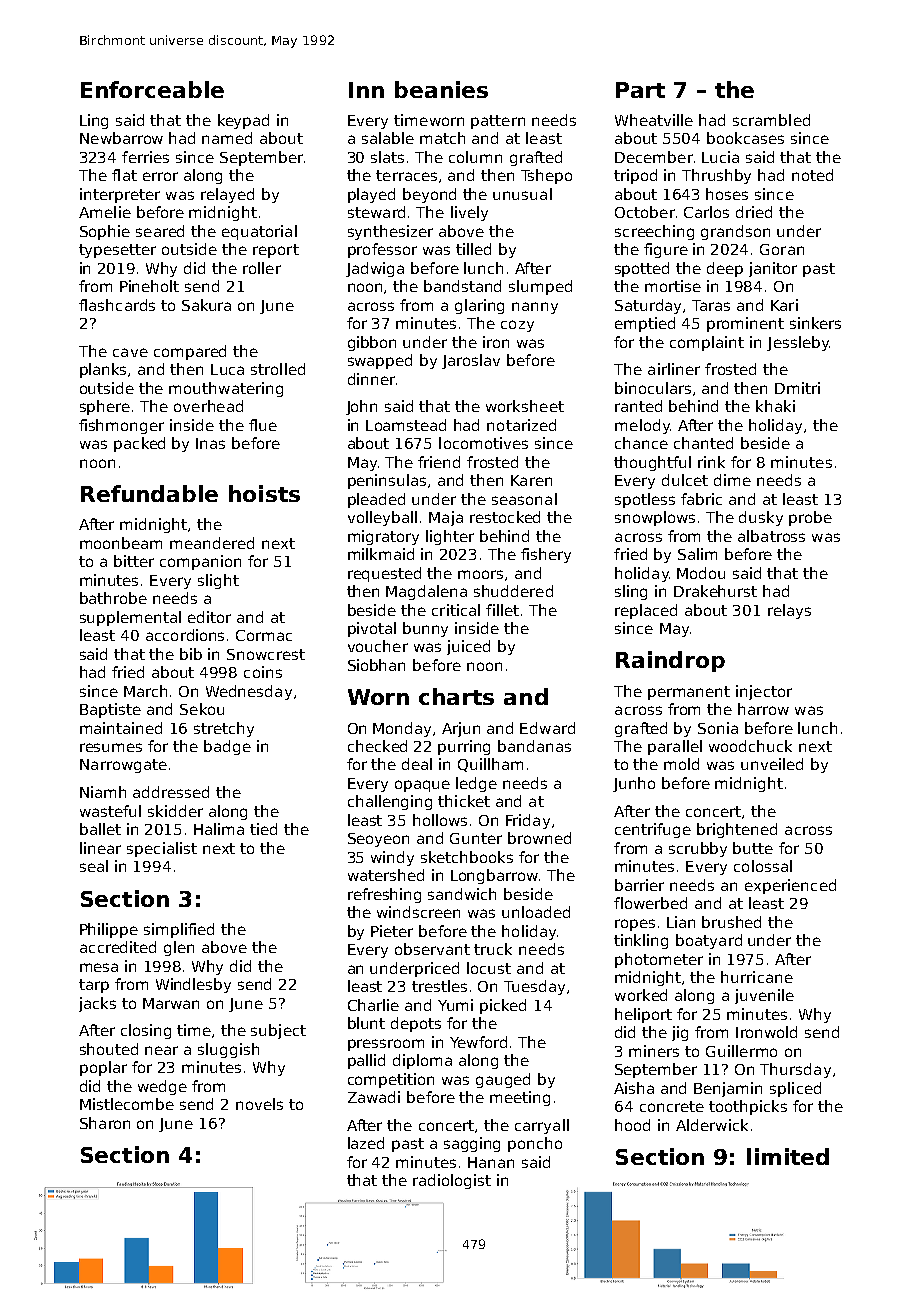 This document has height=1308, width=924. I want to click on ferries, so click(145, 157).
